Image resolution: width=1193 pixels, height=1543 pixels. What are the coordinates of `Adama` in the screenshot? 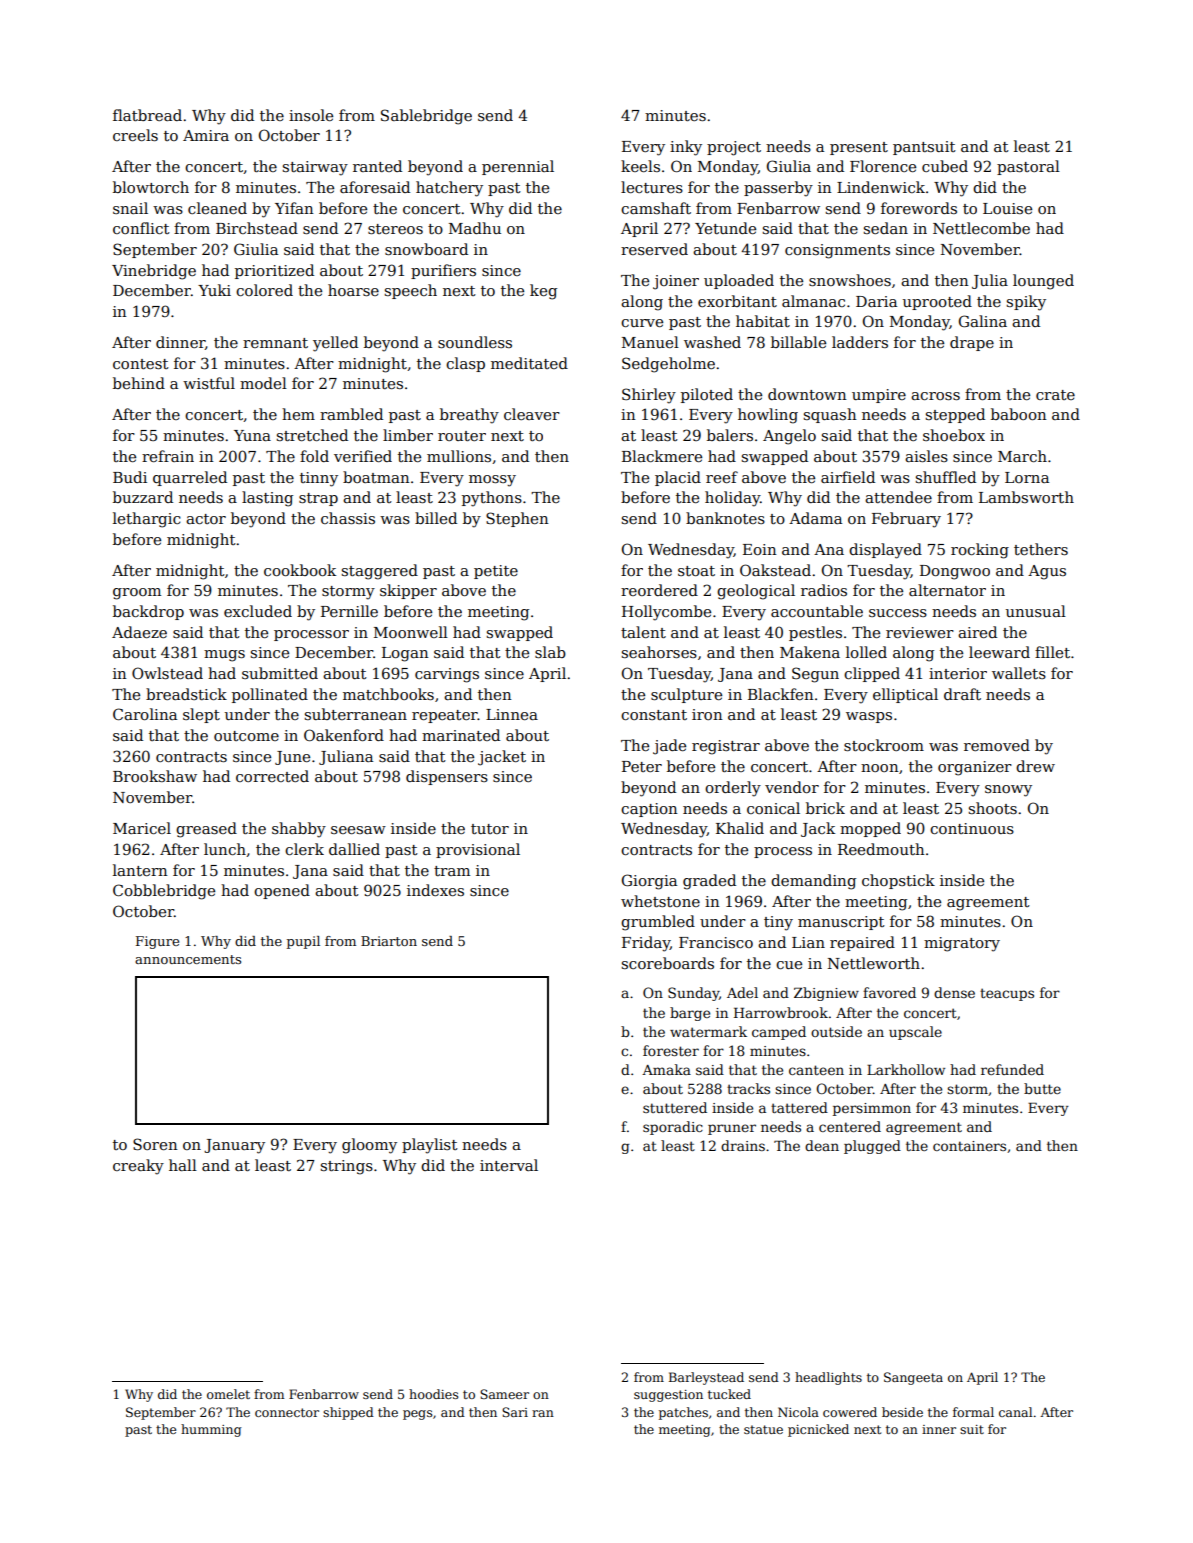 It's located at (815, 518).
